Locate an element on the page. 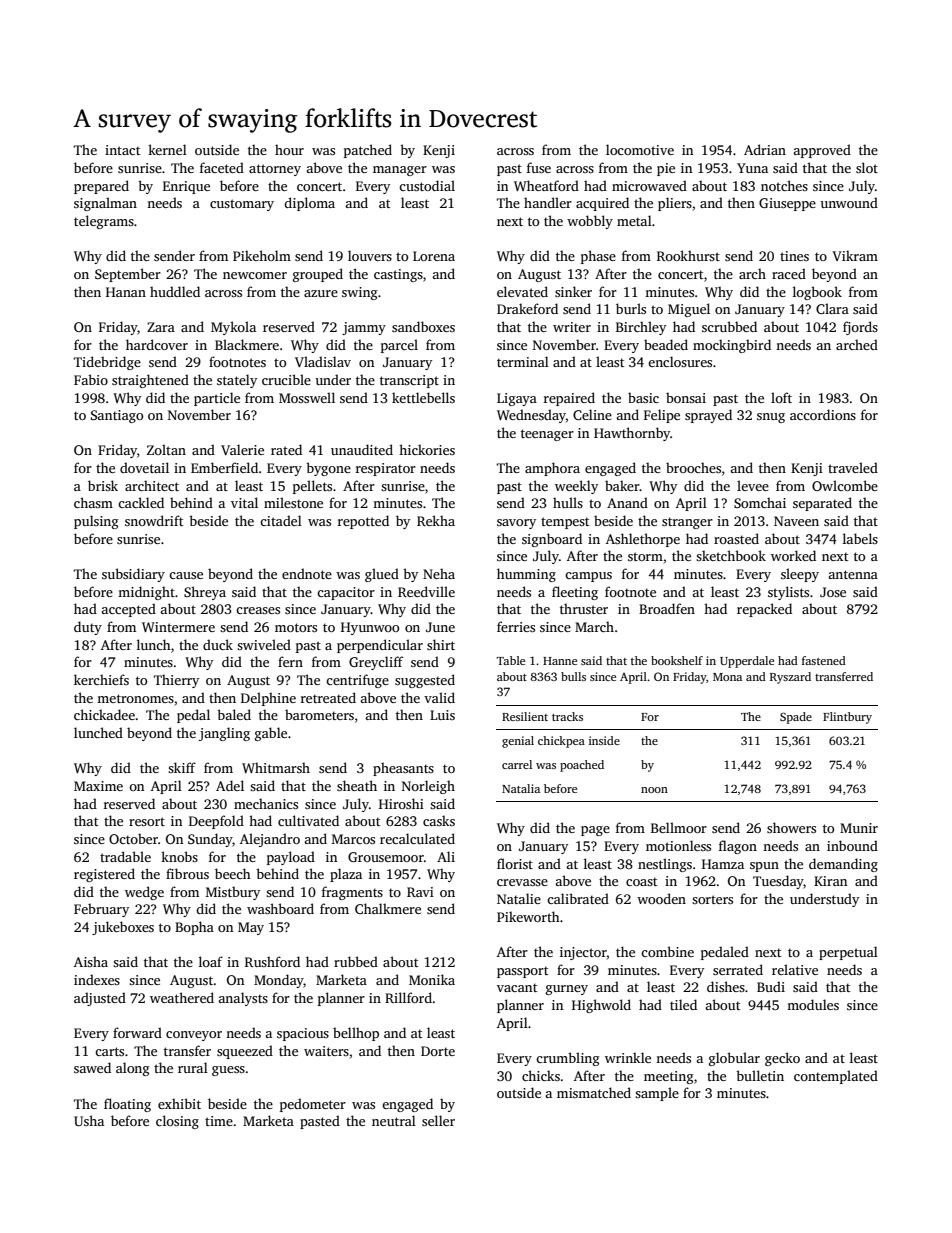 The width and height of the image is (952, 1233). logbook is located at coordinates (817, 293).
